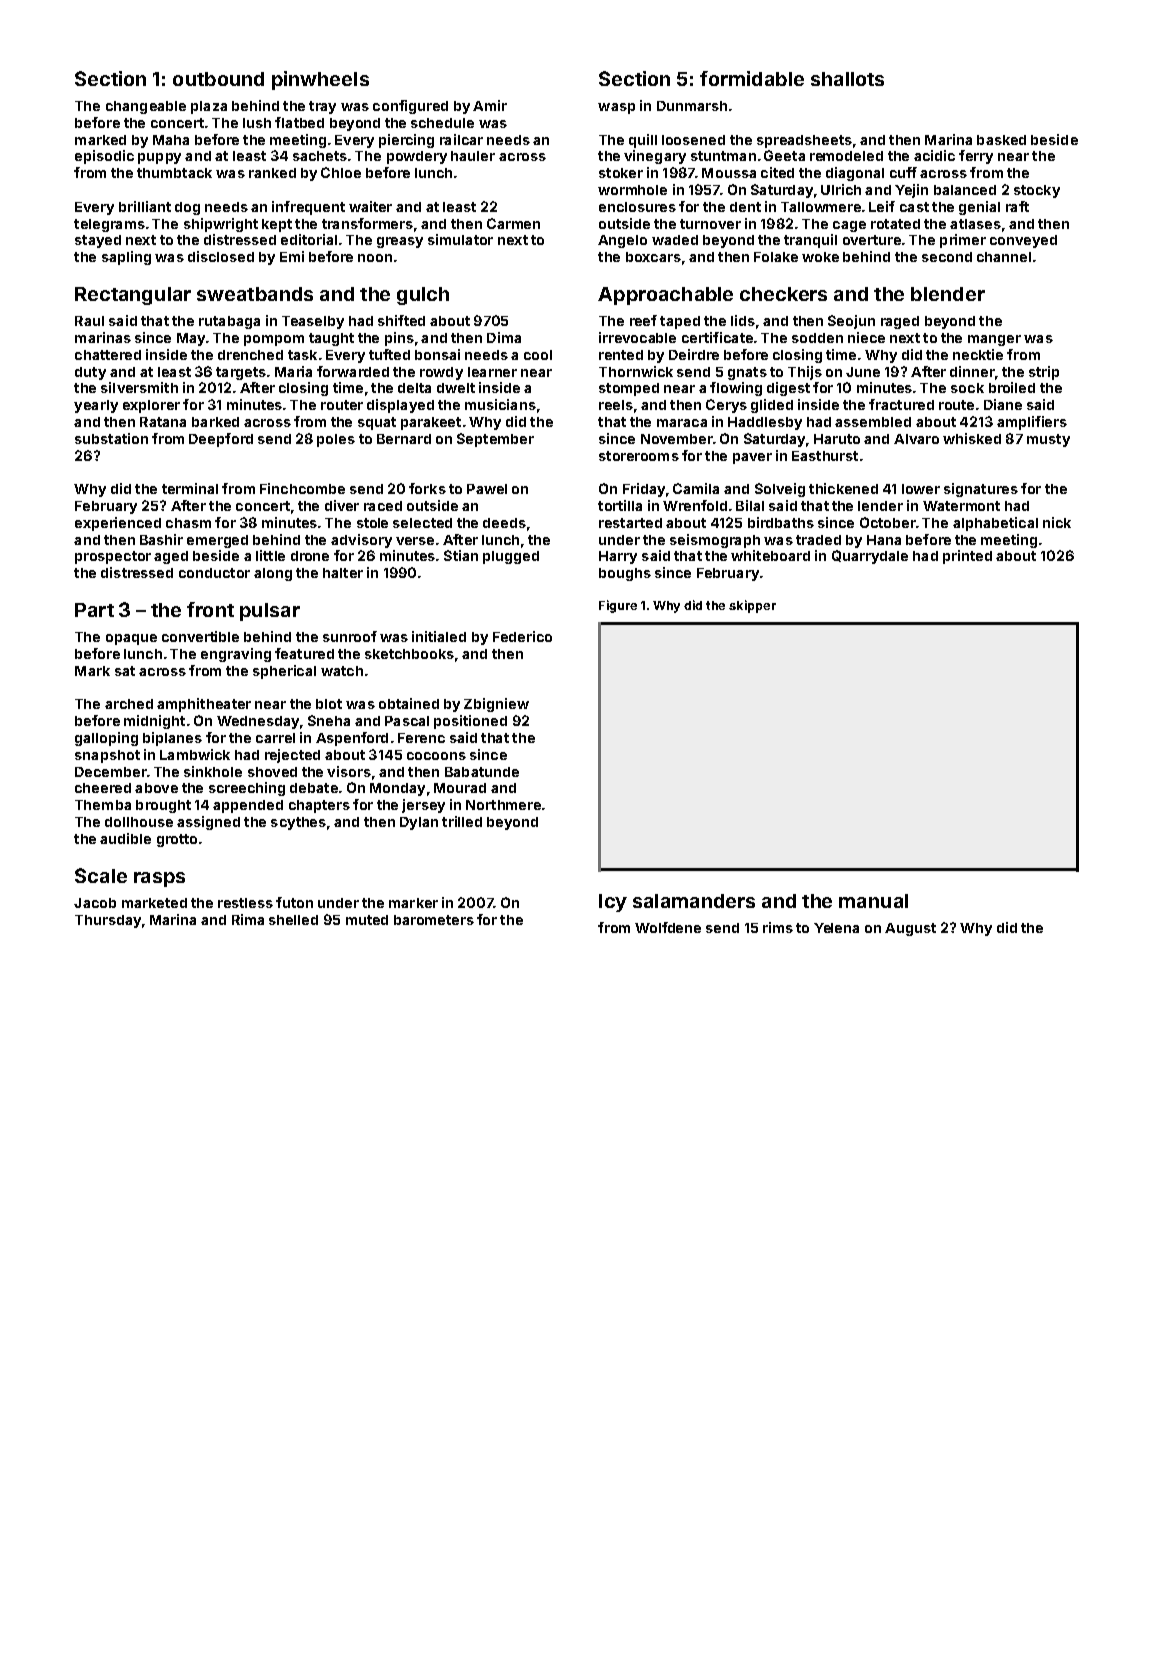  What do you see at coordinates (836, 928) in the document?
I see `Yelena` at bounding box center [836, 928].
